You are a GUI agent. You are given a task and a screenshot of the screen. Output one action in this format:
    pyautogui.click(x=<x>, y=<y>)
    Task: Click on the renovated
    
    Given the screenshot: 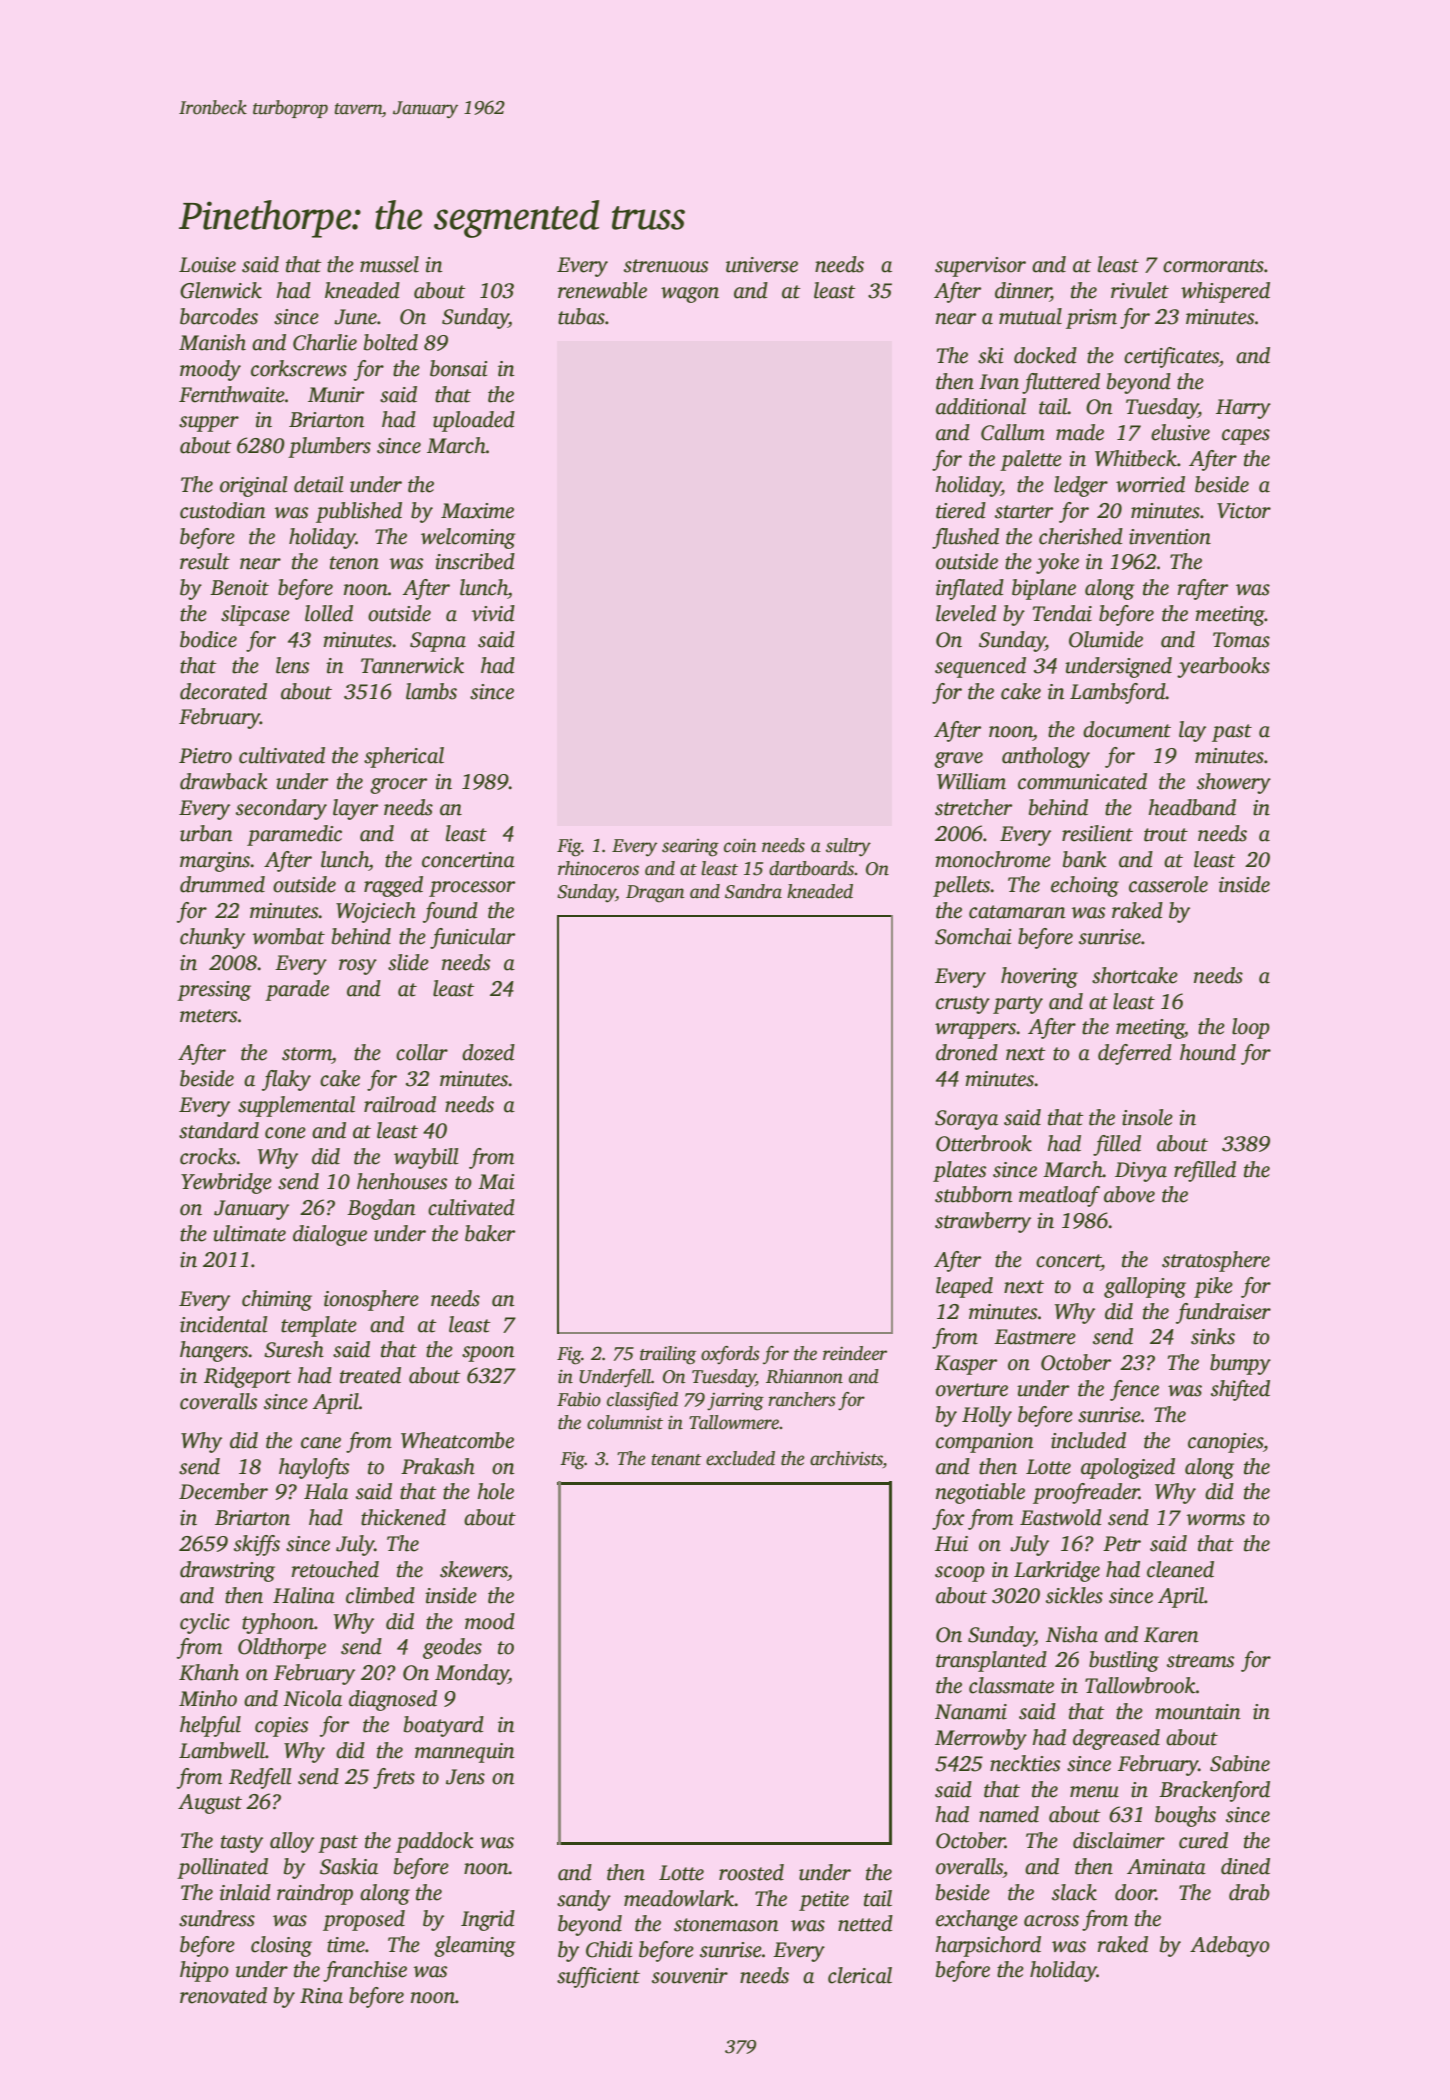 What is the action you would take?
    pyautogui.click(x=223, y=1995)
